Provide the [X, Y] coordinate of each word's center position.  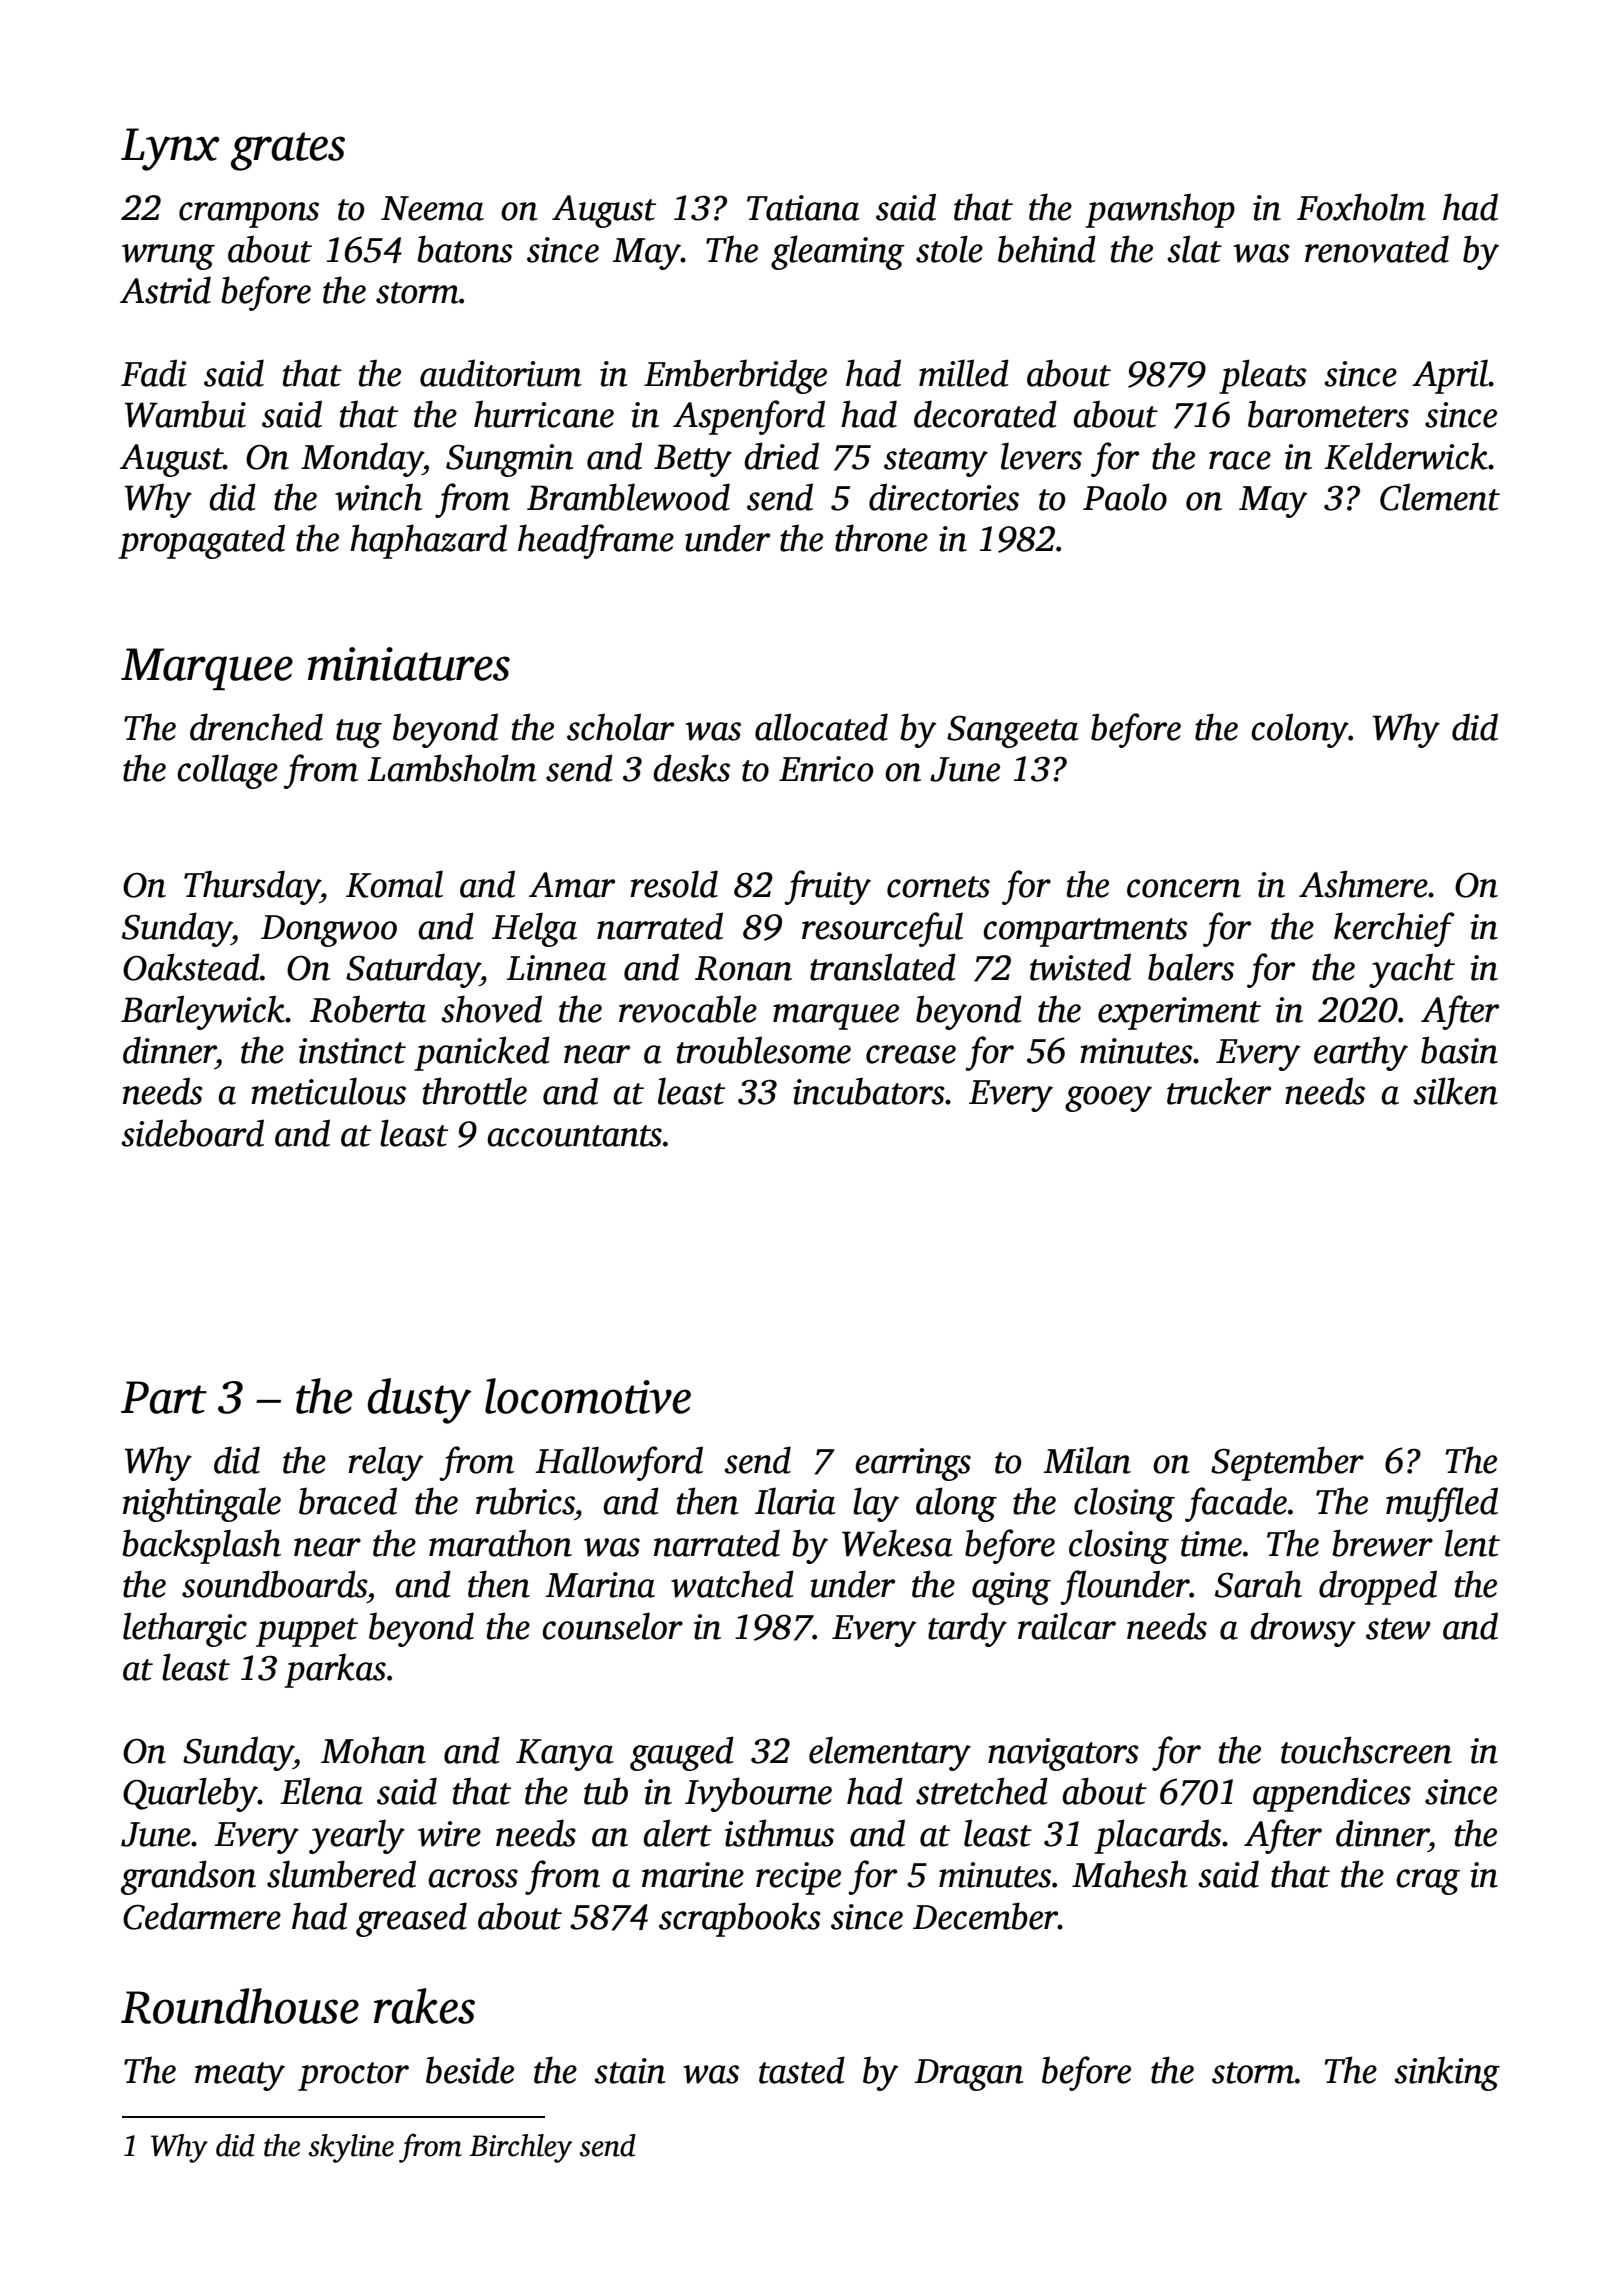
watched [732, 1584]
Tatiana [803, 208]
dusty [419, 1401]
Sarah [1258, 1584]
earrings [913, 1464]
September [1287, 1463]
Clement [1440, 497]
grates [288, 151]
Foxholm [1361, 207]
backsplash [201, 1546]
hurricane [544, 414]
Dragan [969, 2075]
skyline [351, 2148]
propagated [201, 541]
